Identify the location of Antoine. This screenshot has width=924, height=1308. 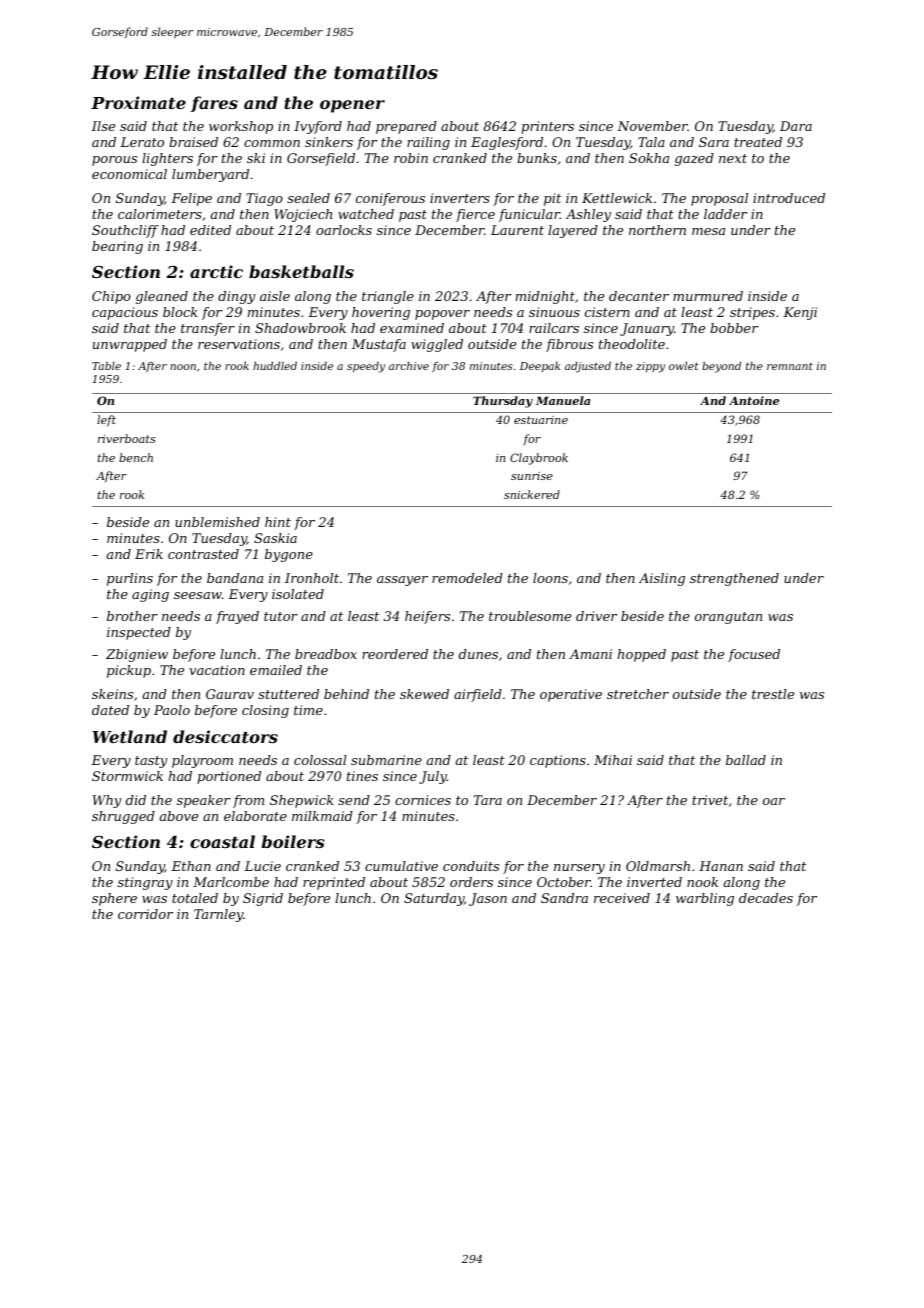
(754, 400).
